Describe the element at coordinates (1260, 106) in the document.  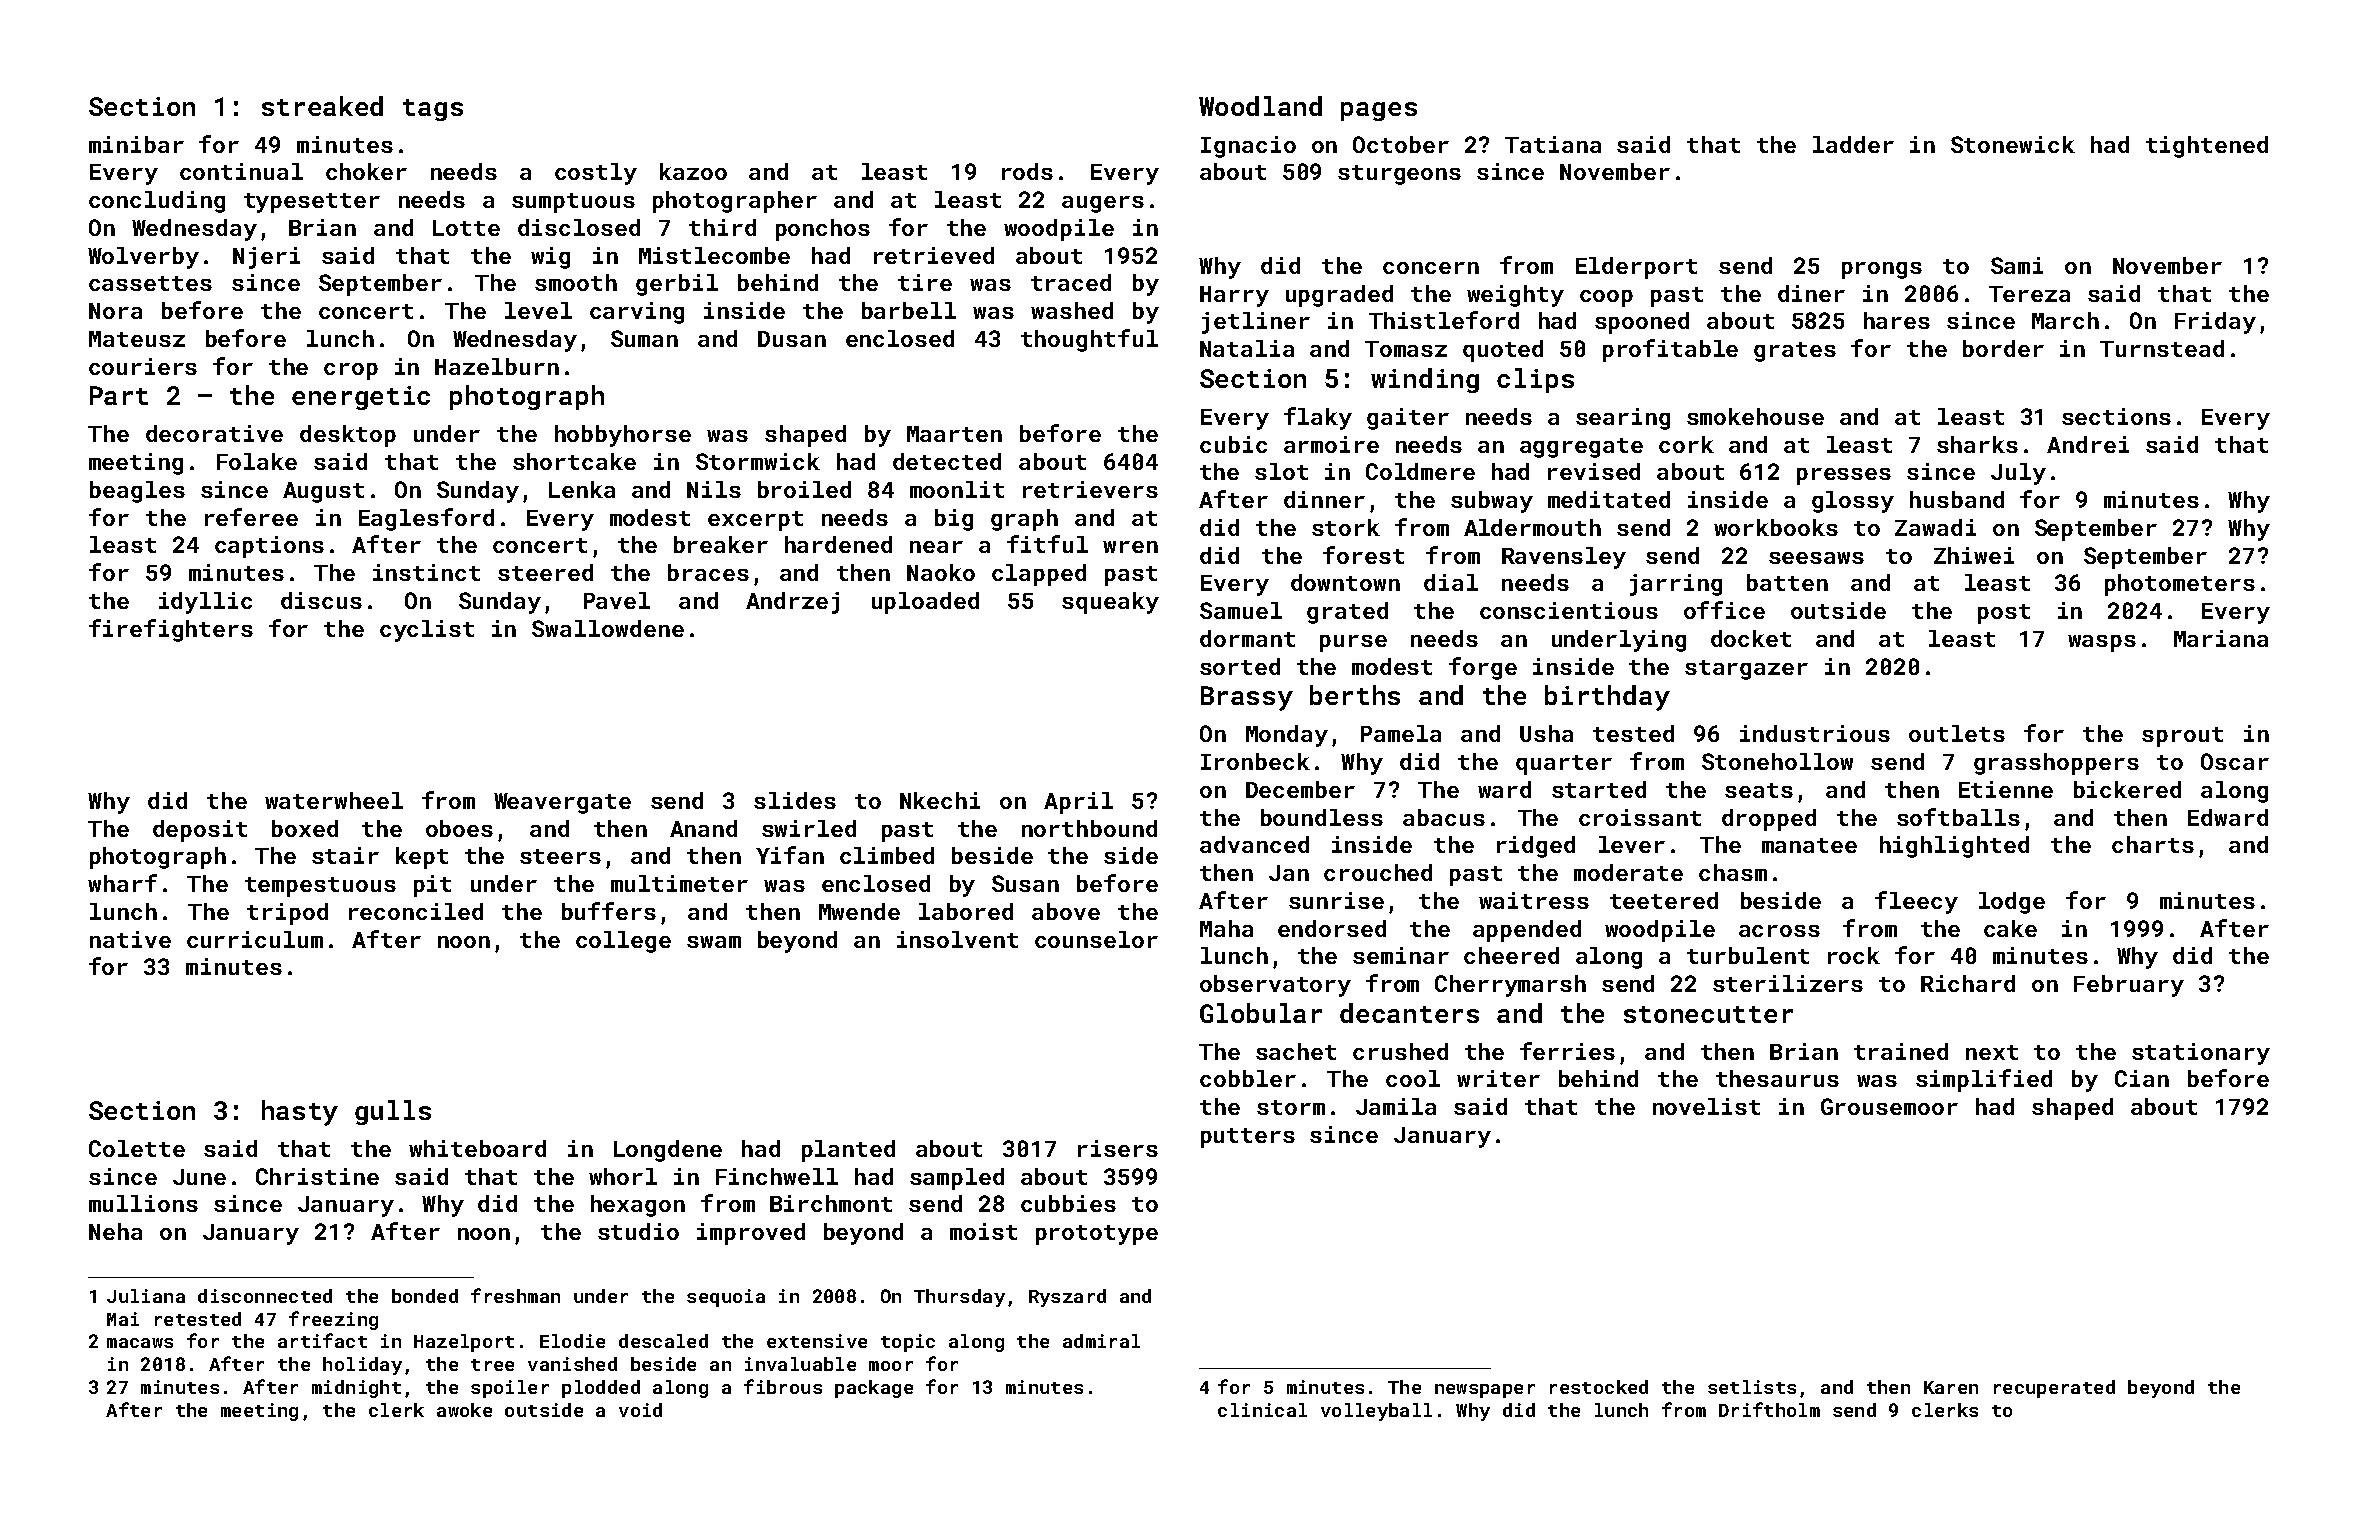
I see `Woodland` at that location.
